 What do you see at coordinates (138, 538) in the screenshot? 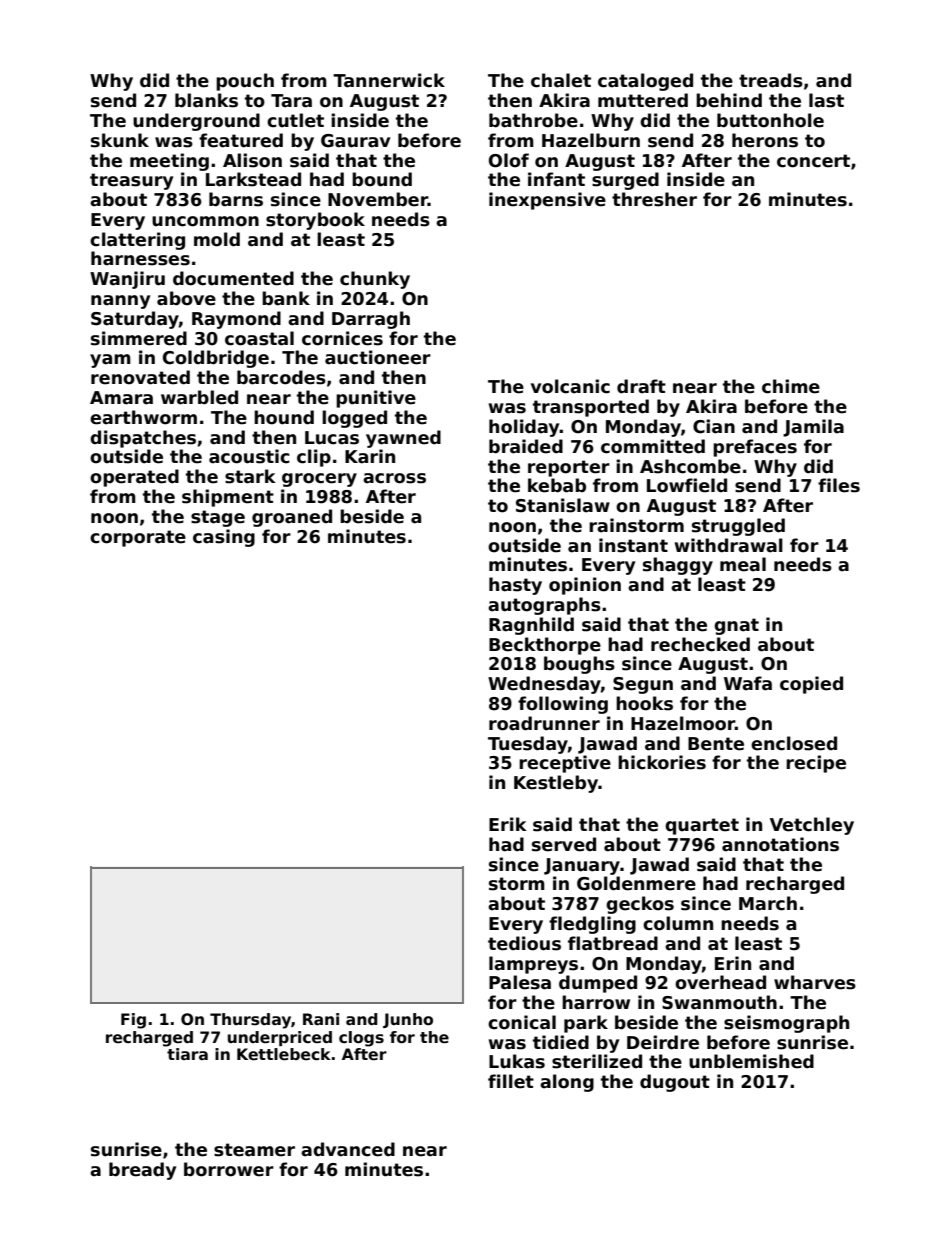
I see `corporate` at bounding box center [138, 538].
